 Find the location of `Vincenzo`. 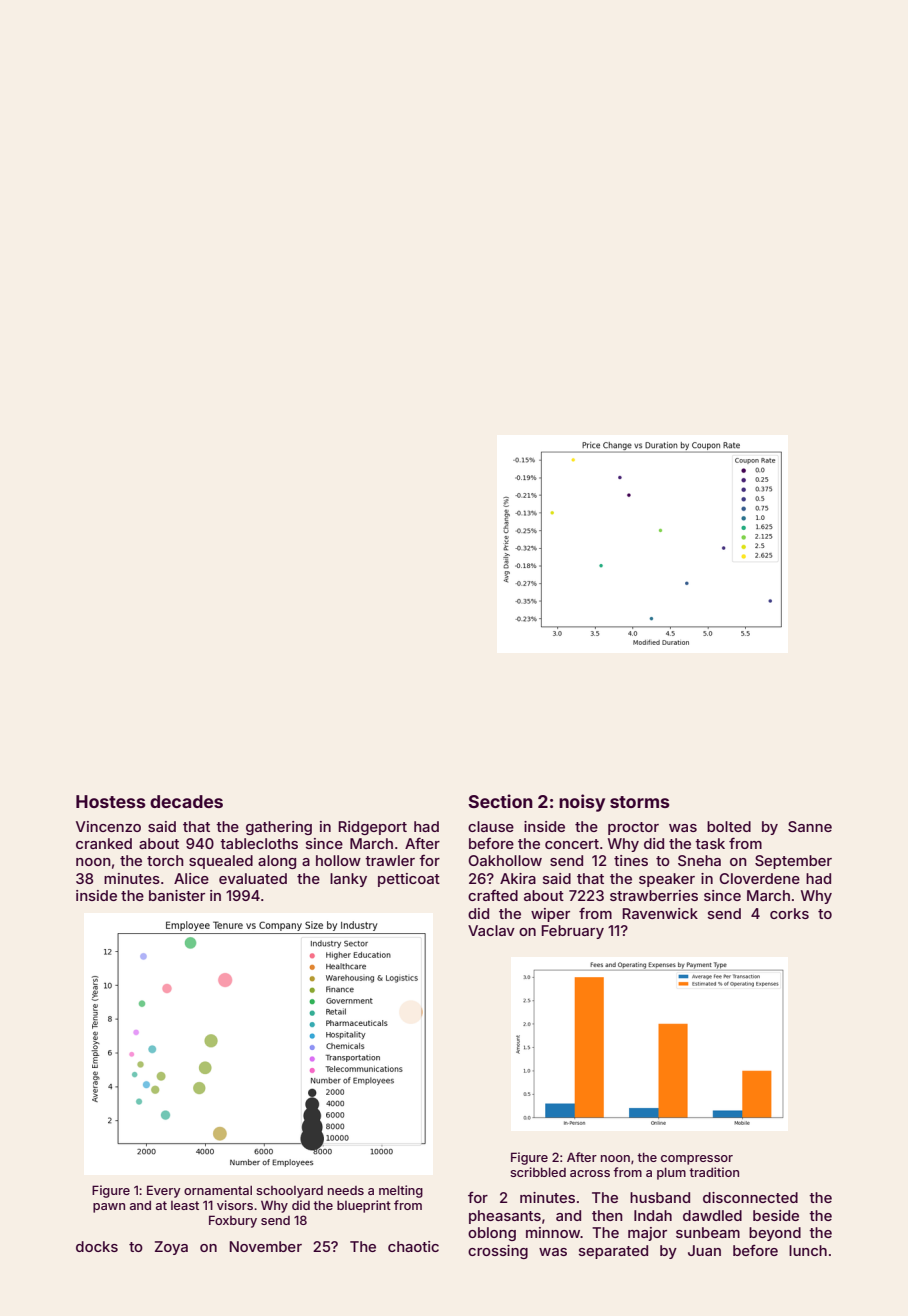

Vincenzo is located at coordinates (108, 826).
